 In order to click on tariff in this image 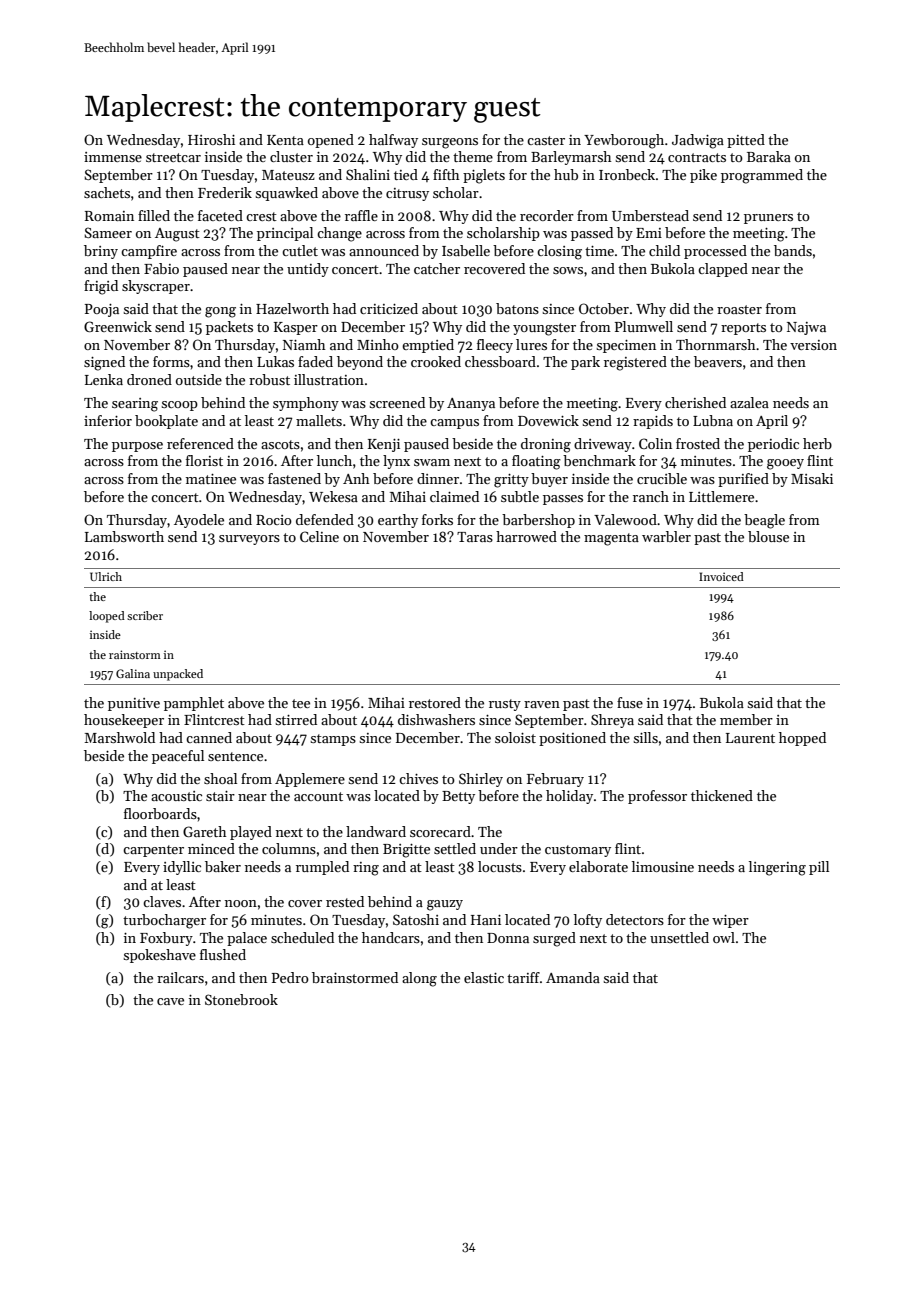, I will do `click(523, 977)`.
